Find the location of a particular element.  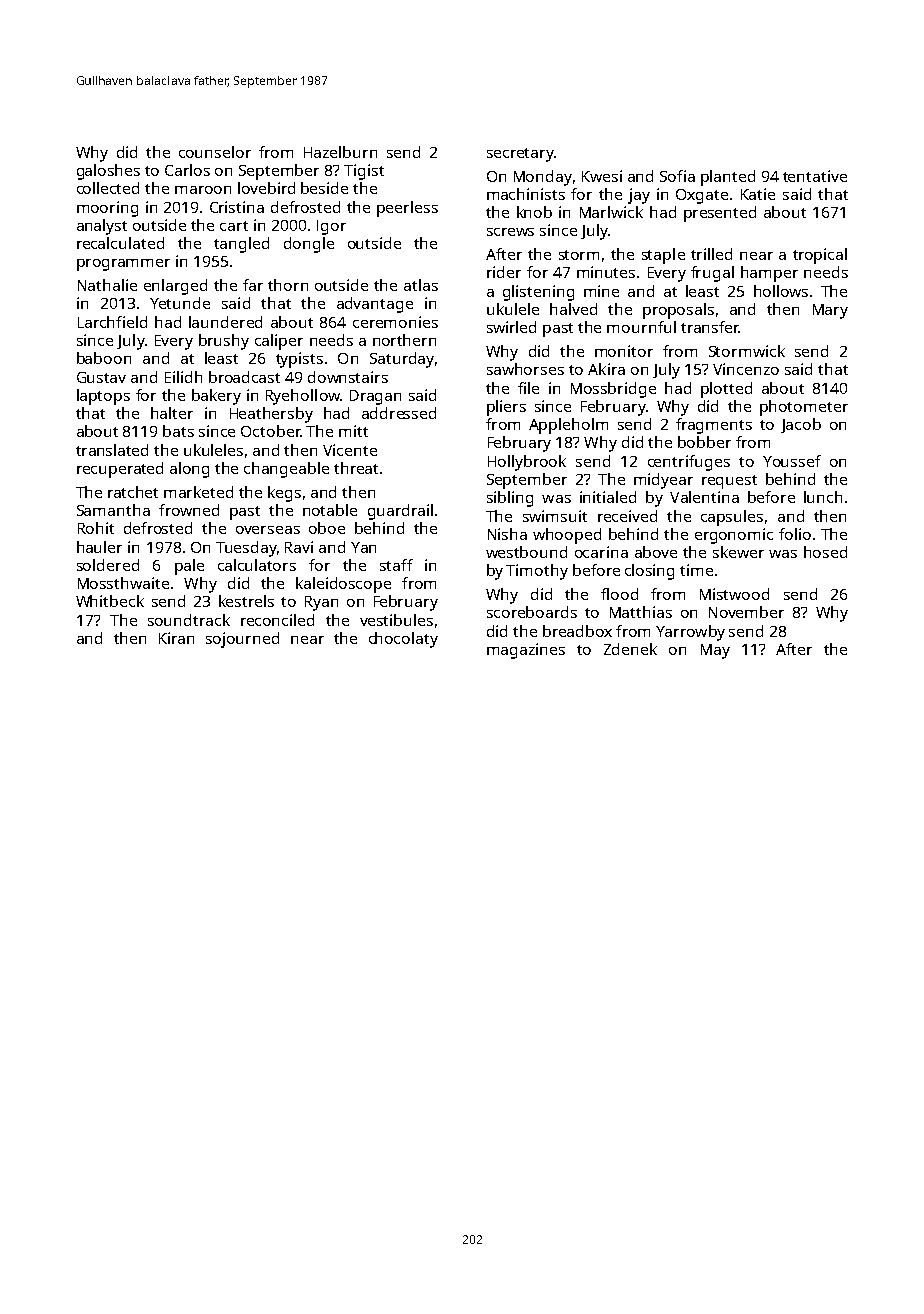

Nathalie is located at coordinates (107, 285).
